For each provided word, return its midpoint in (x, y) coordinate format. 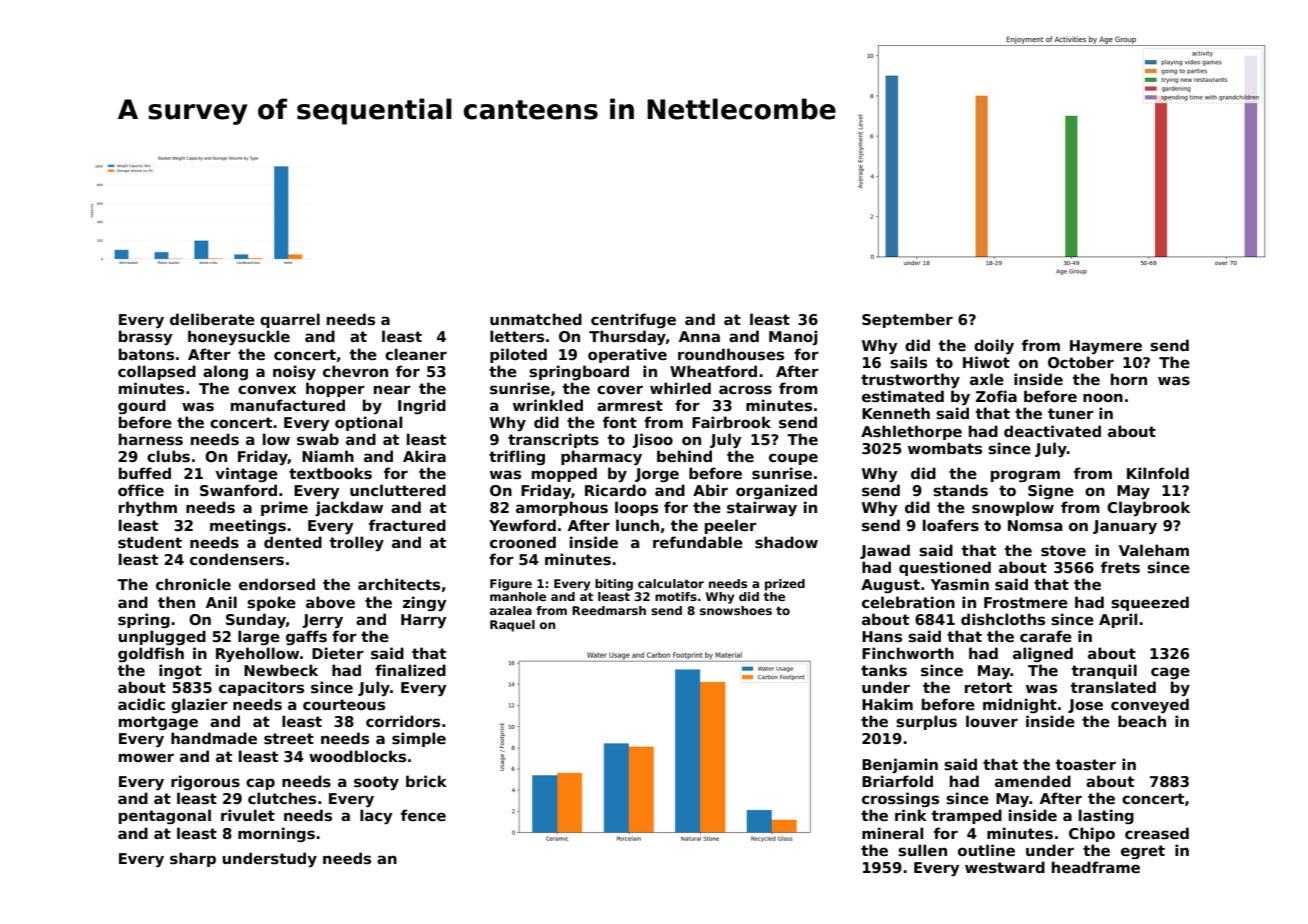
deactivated (1052, 431)
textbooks (330, 473)
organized (776, 491)
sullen (922, 850)
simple (419, 739)
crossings (900, 799)
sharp (193, 859)
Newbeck (281, 670)
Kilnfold (1158, 473)
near (392, 389)
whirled (680, 388)
